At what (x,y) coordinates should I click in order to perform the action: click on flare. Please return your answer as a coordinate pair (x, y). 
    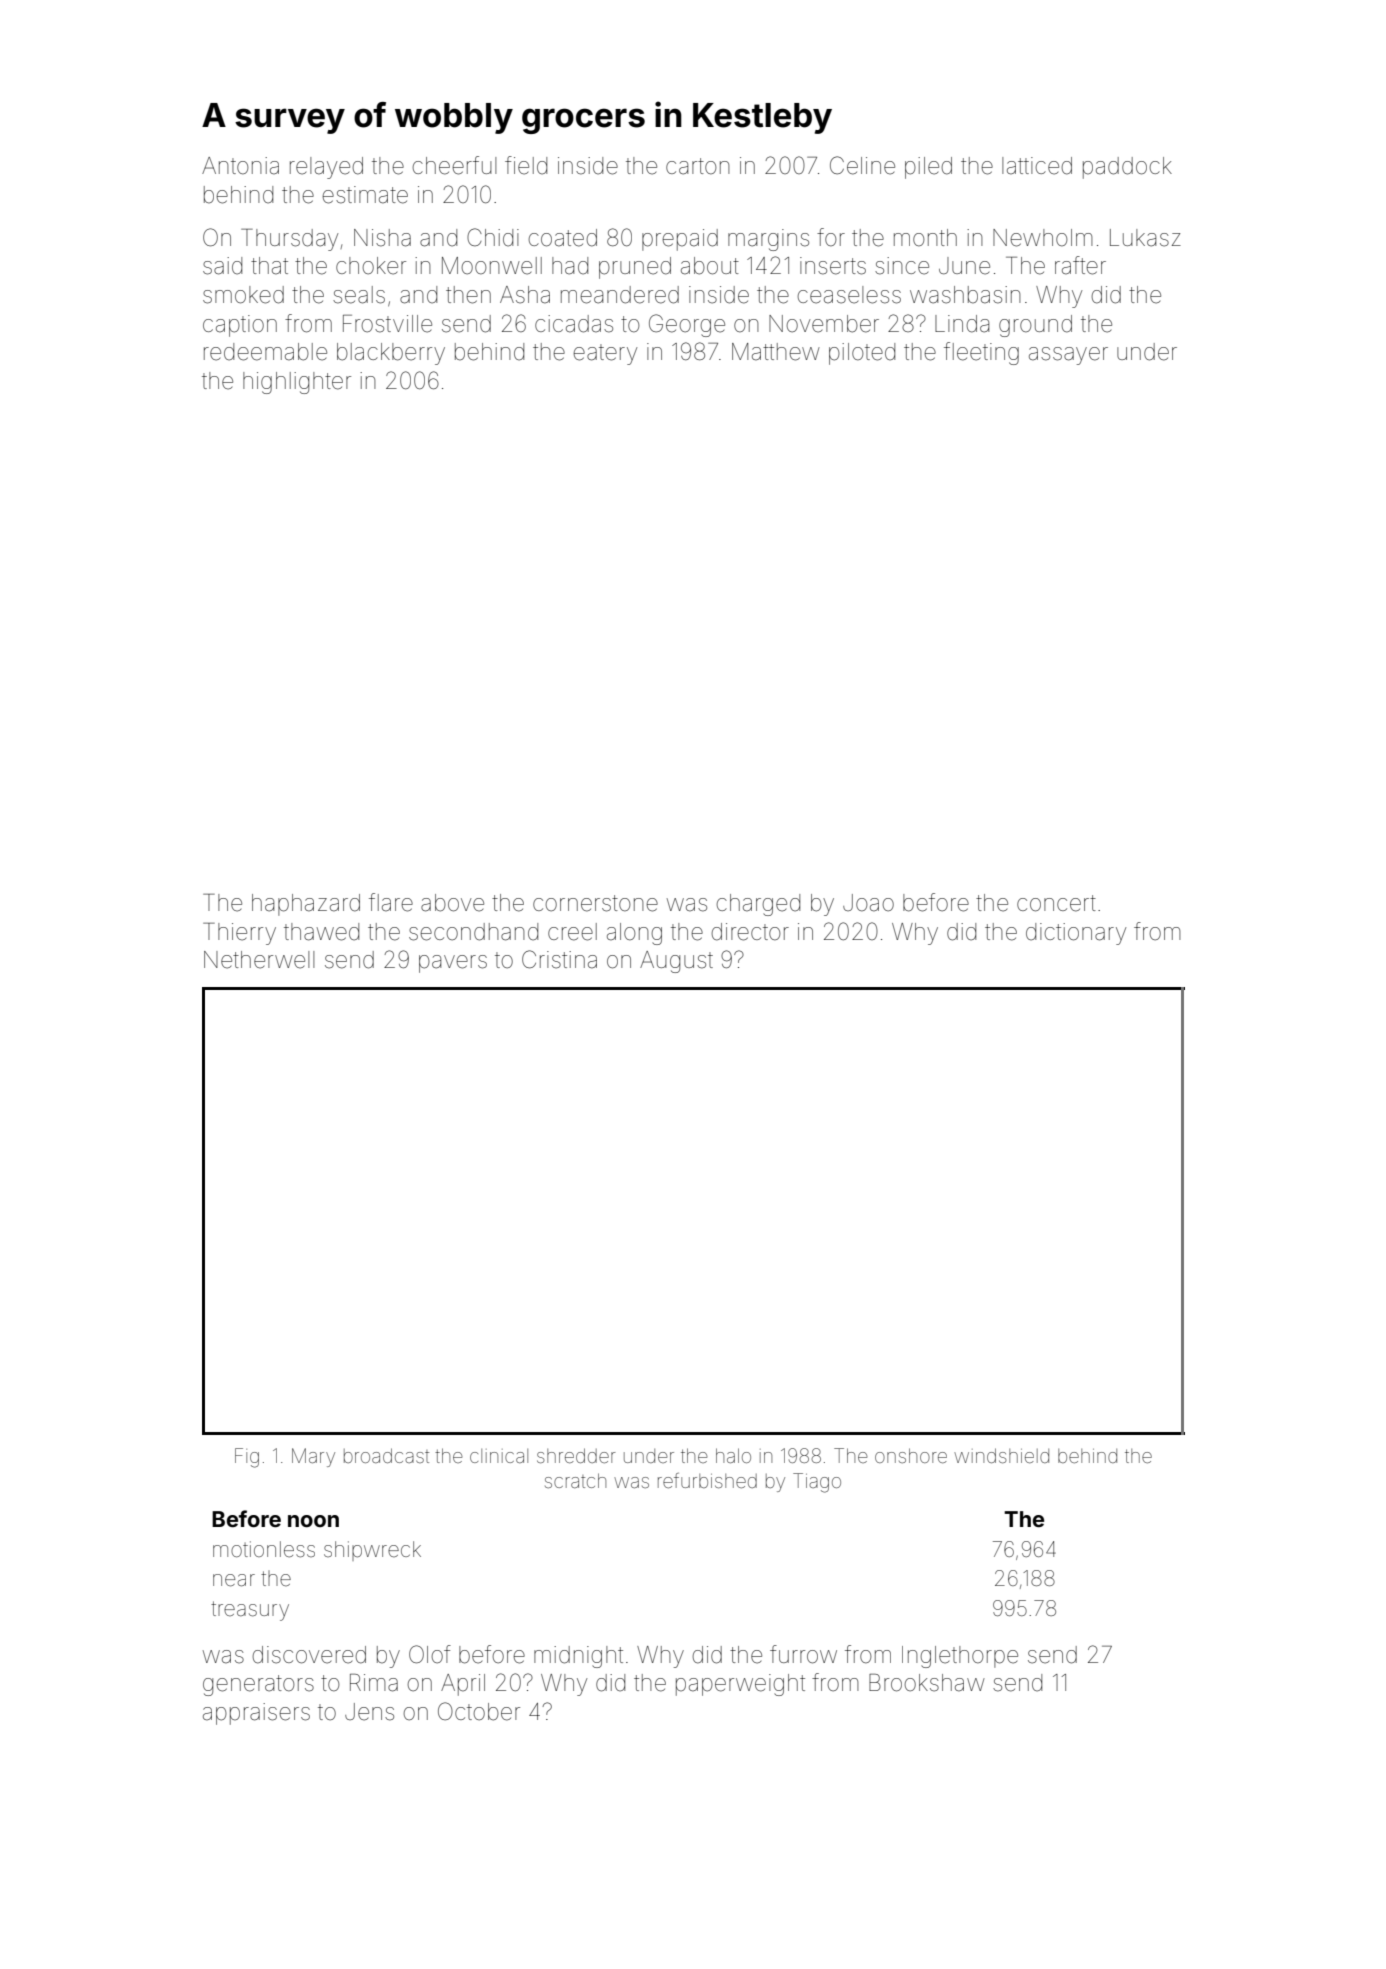
    Looking at the image, I should click on (391, 902).
